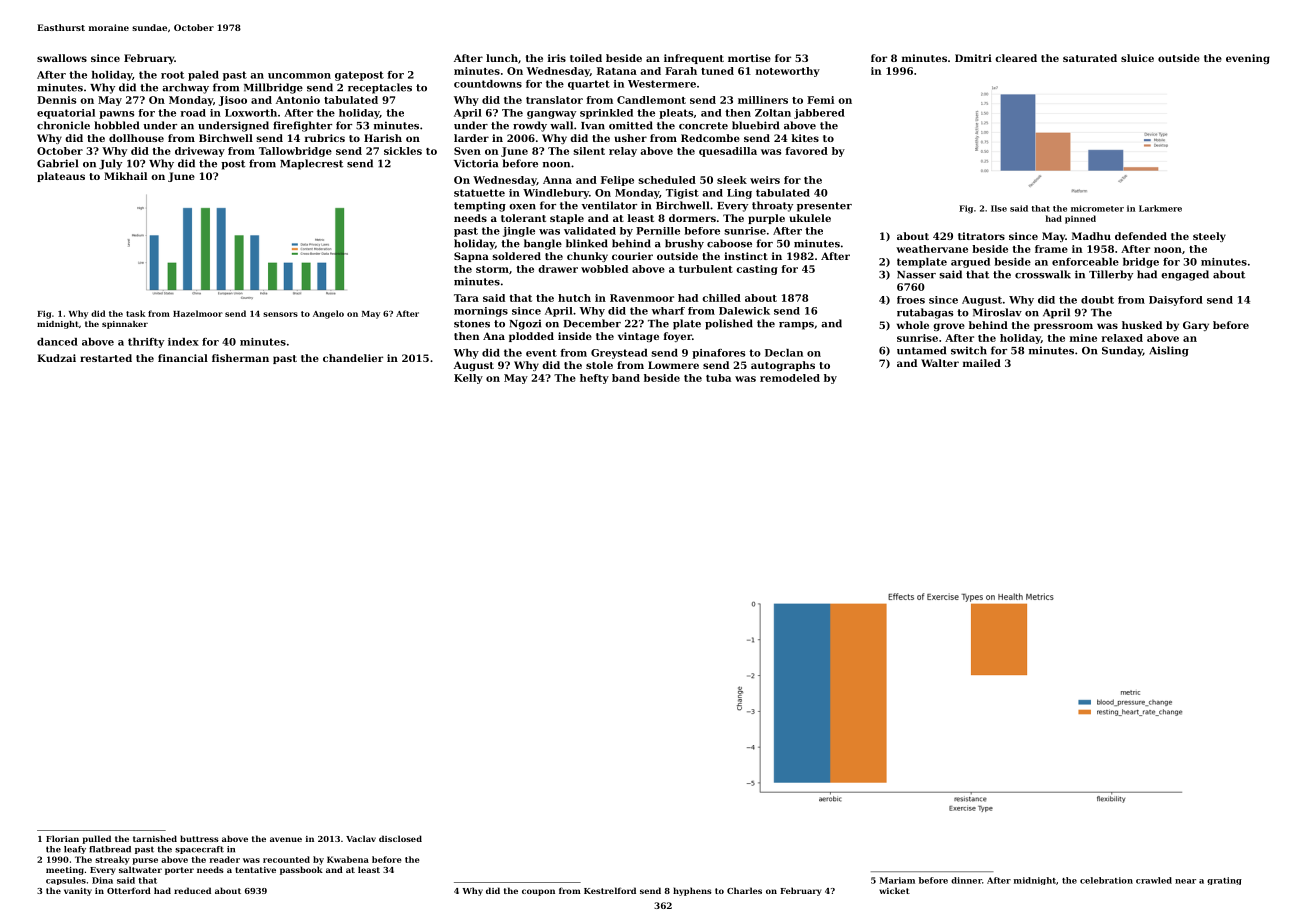 The width and height of the screenshot is (1308, 924). Describe the element at coordinates (62, 838) in the screenshot. I see `Florian` at that location.
